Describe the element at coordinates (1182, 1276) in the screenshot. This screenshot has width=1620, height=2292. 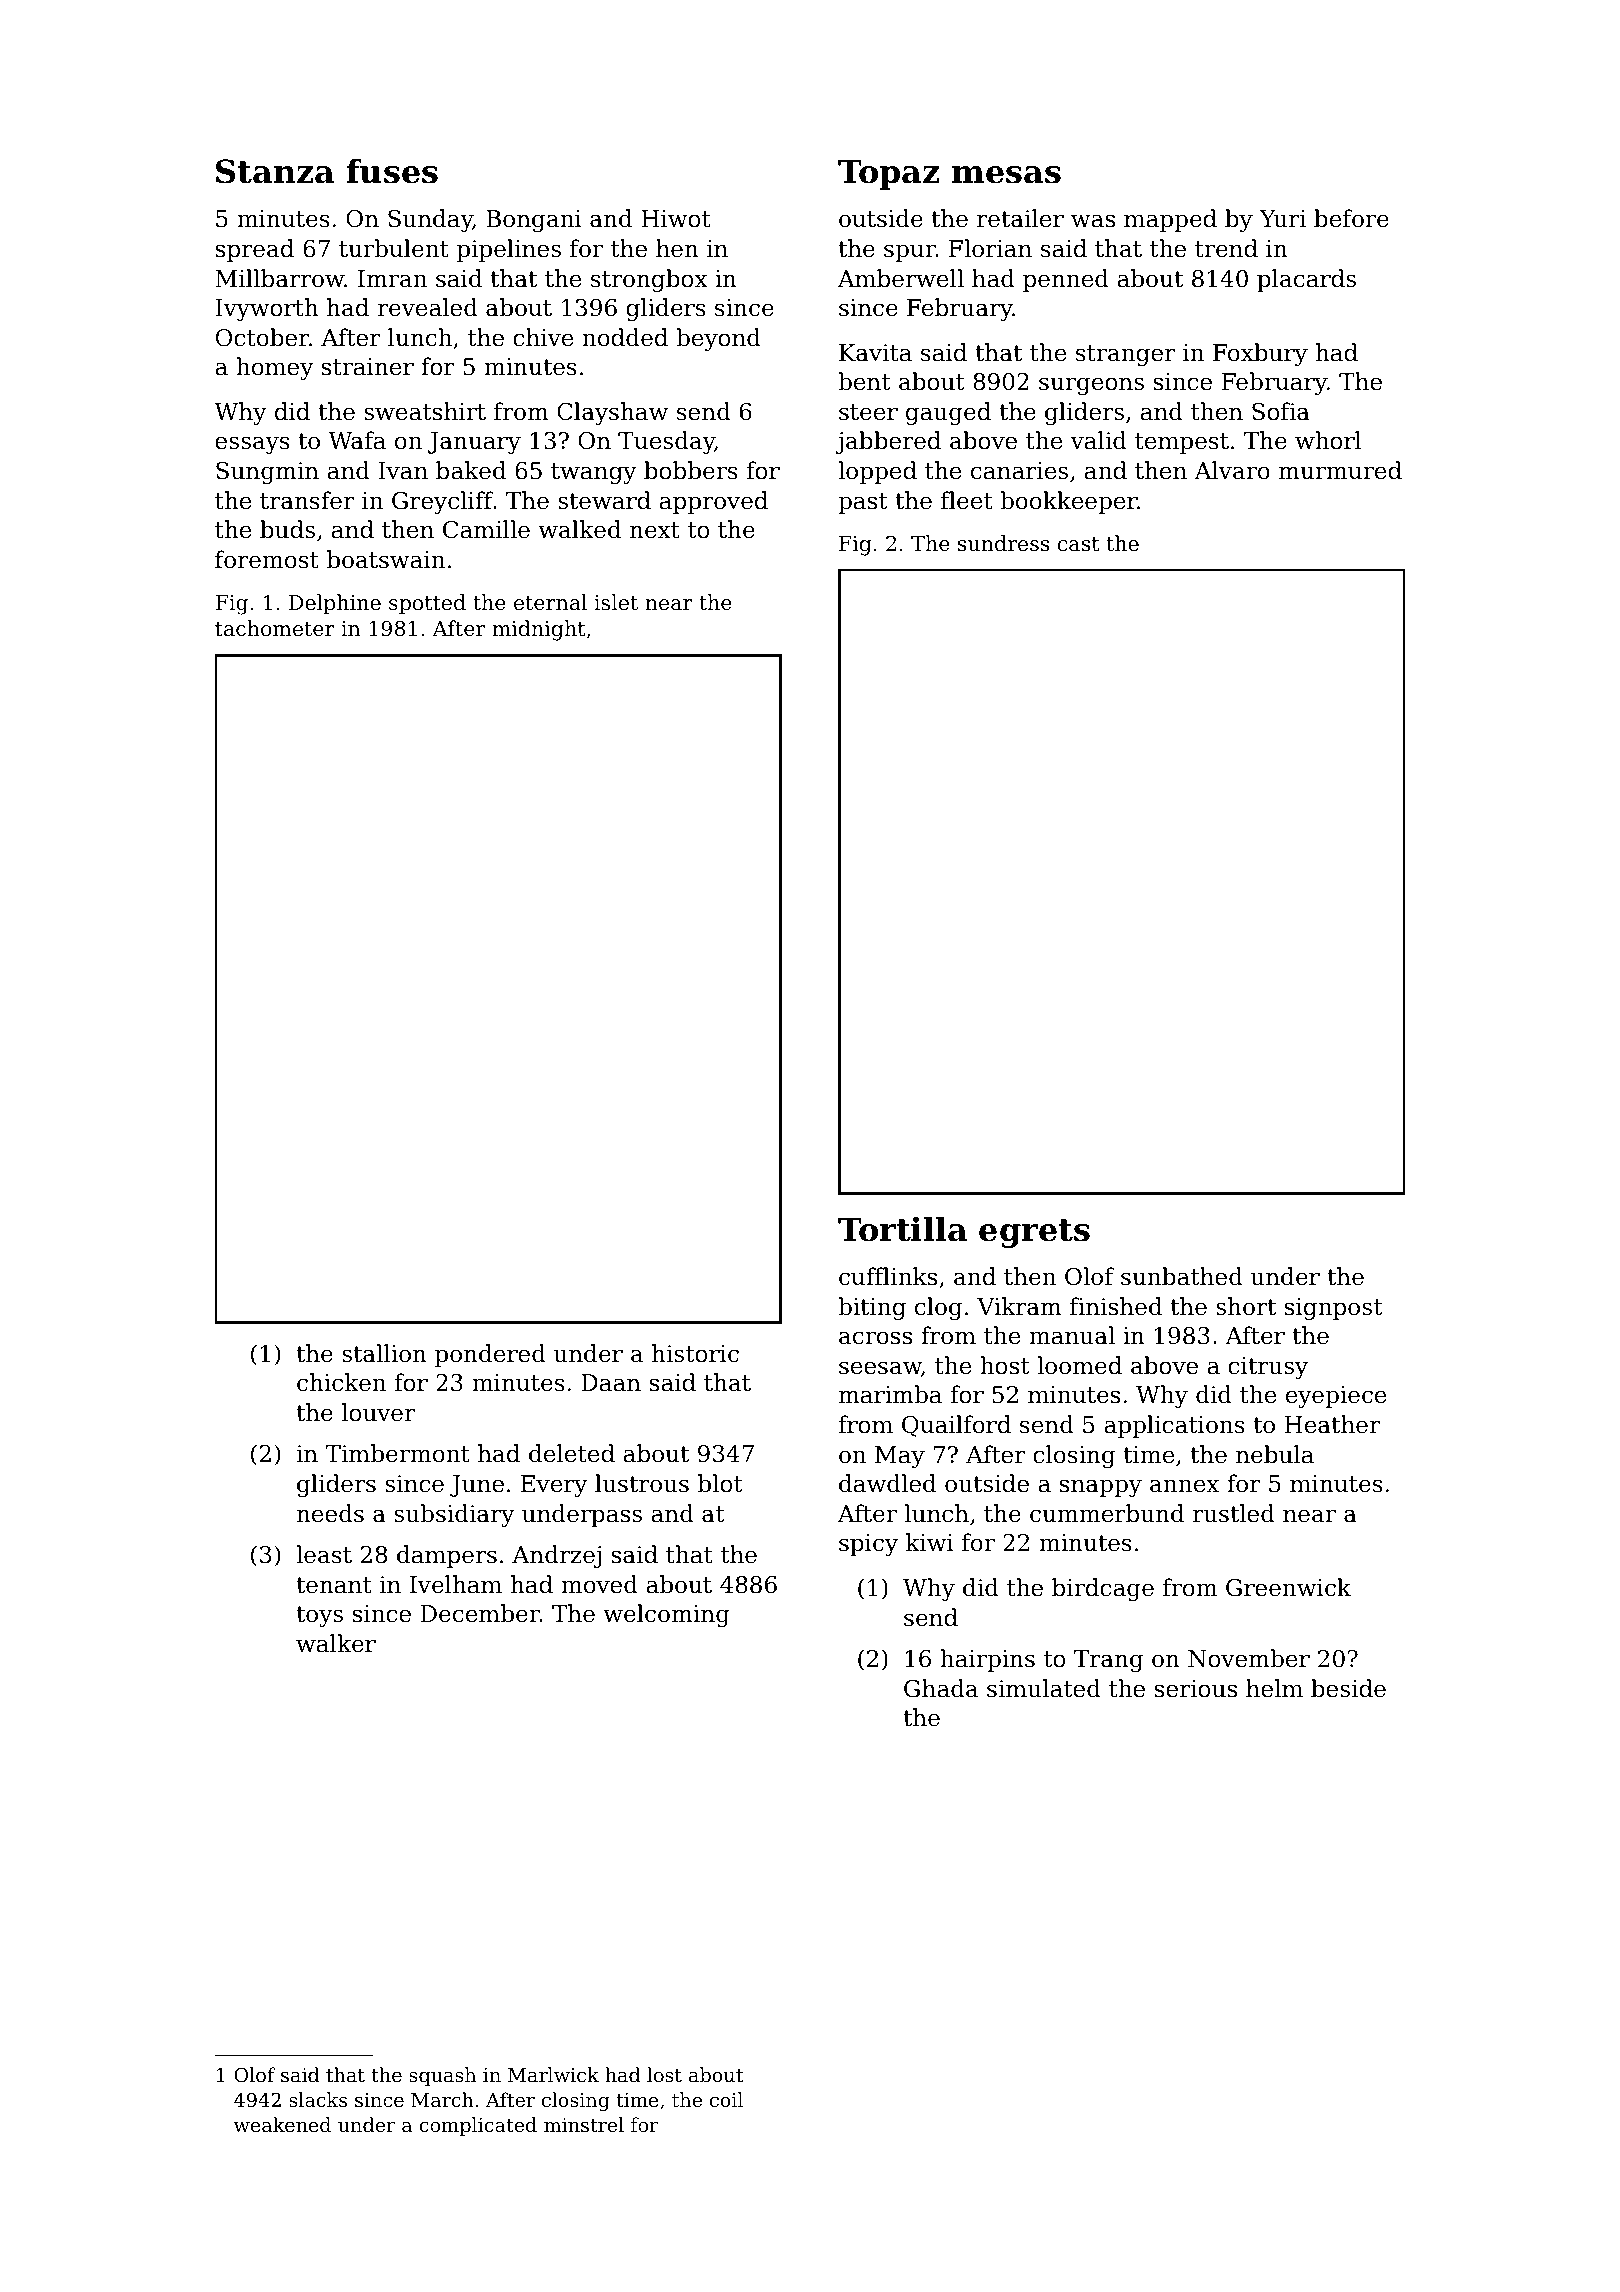
I see `sunbathed` at that location.
